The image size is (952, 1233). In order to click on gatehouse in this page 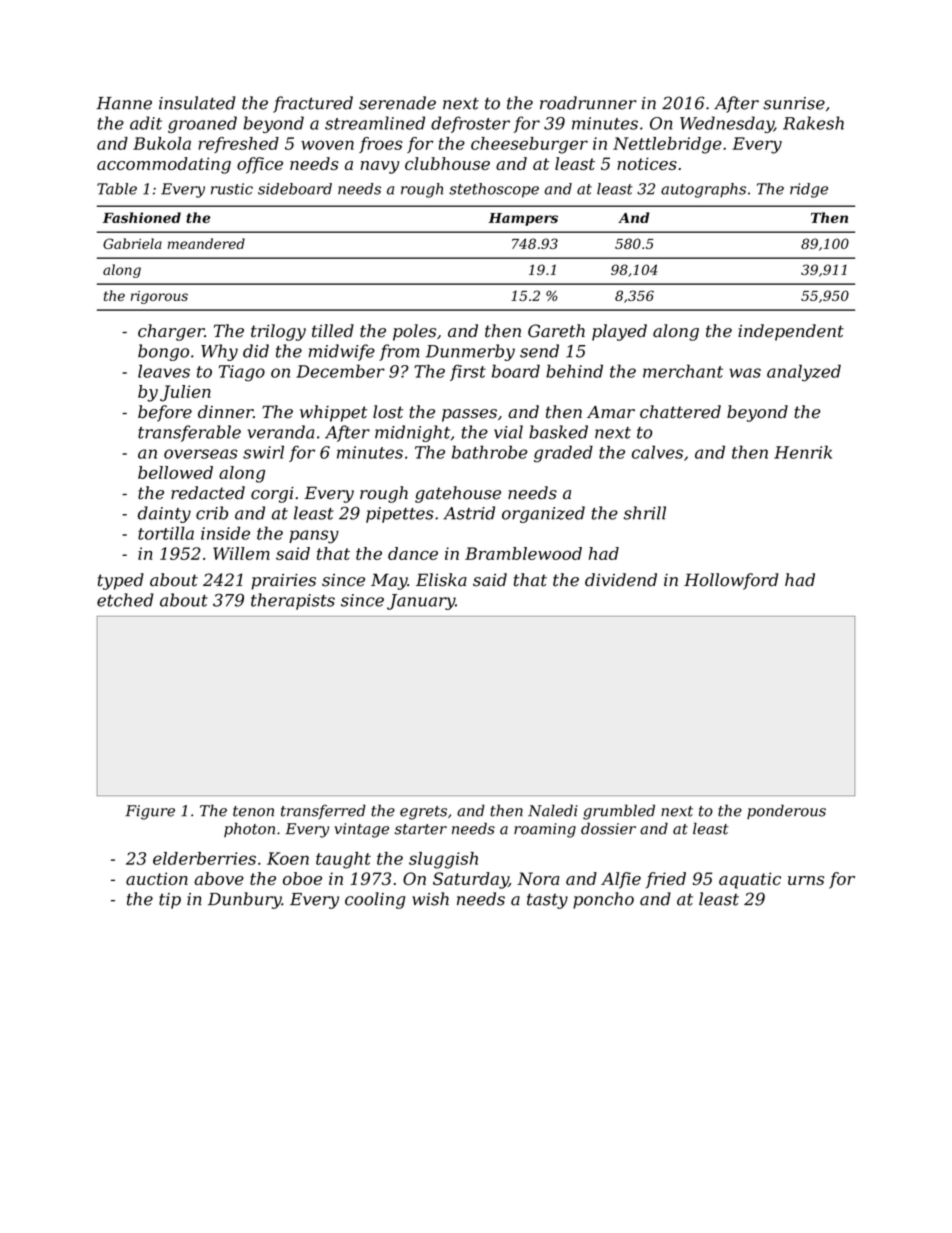, I will do `click(458, 494)`.
